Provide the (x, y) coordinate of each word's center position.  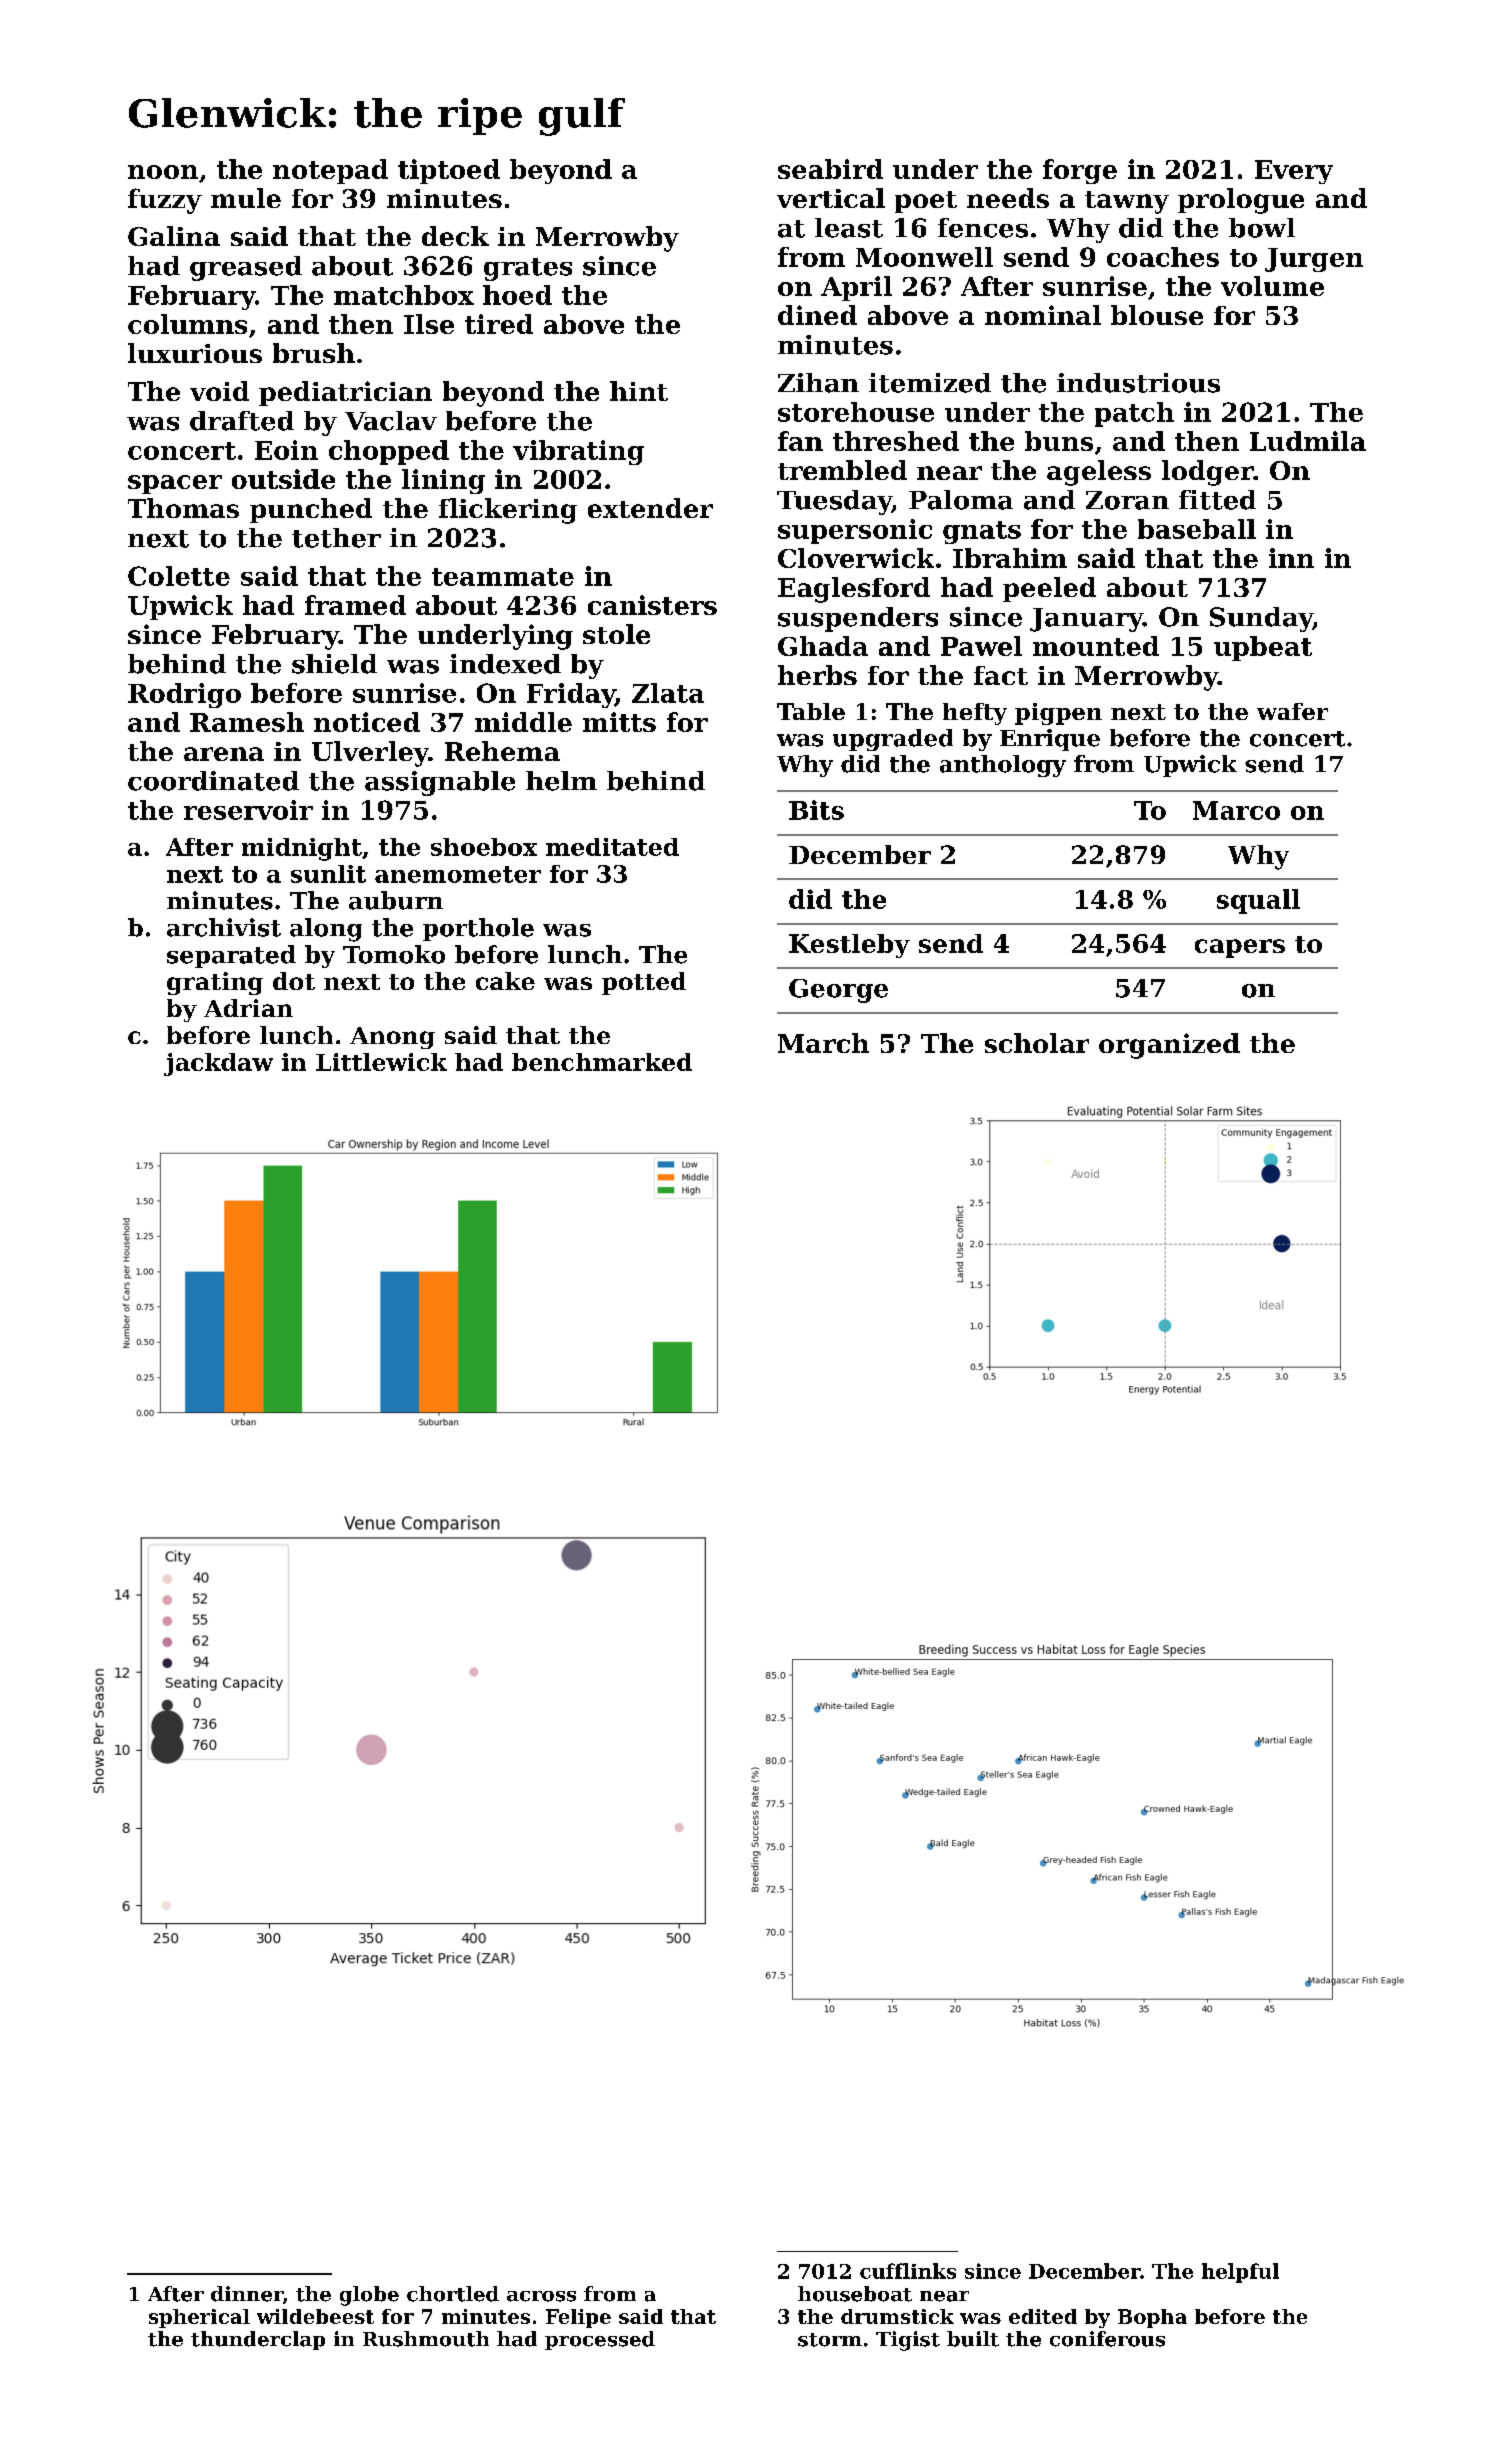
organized (1169, 1046)
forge (1080, 171)
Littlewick (381, 1062)
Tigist (908, 2341)
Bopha (1152, 2318)
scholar (1037, 1043)
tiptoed (449, 171)
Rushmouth (426, 2339)
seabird (830, 169)
